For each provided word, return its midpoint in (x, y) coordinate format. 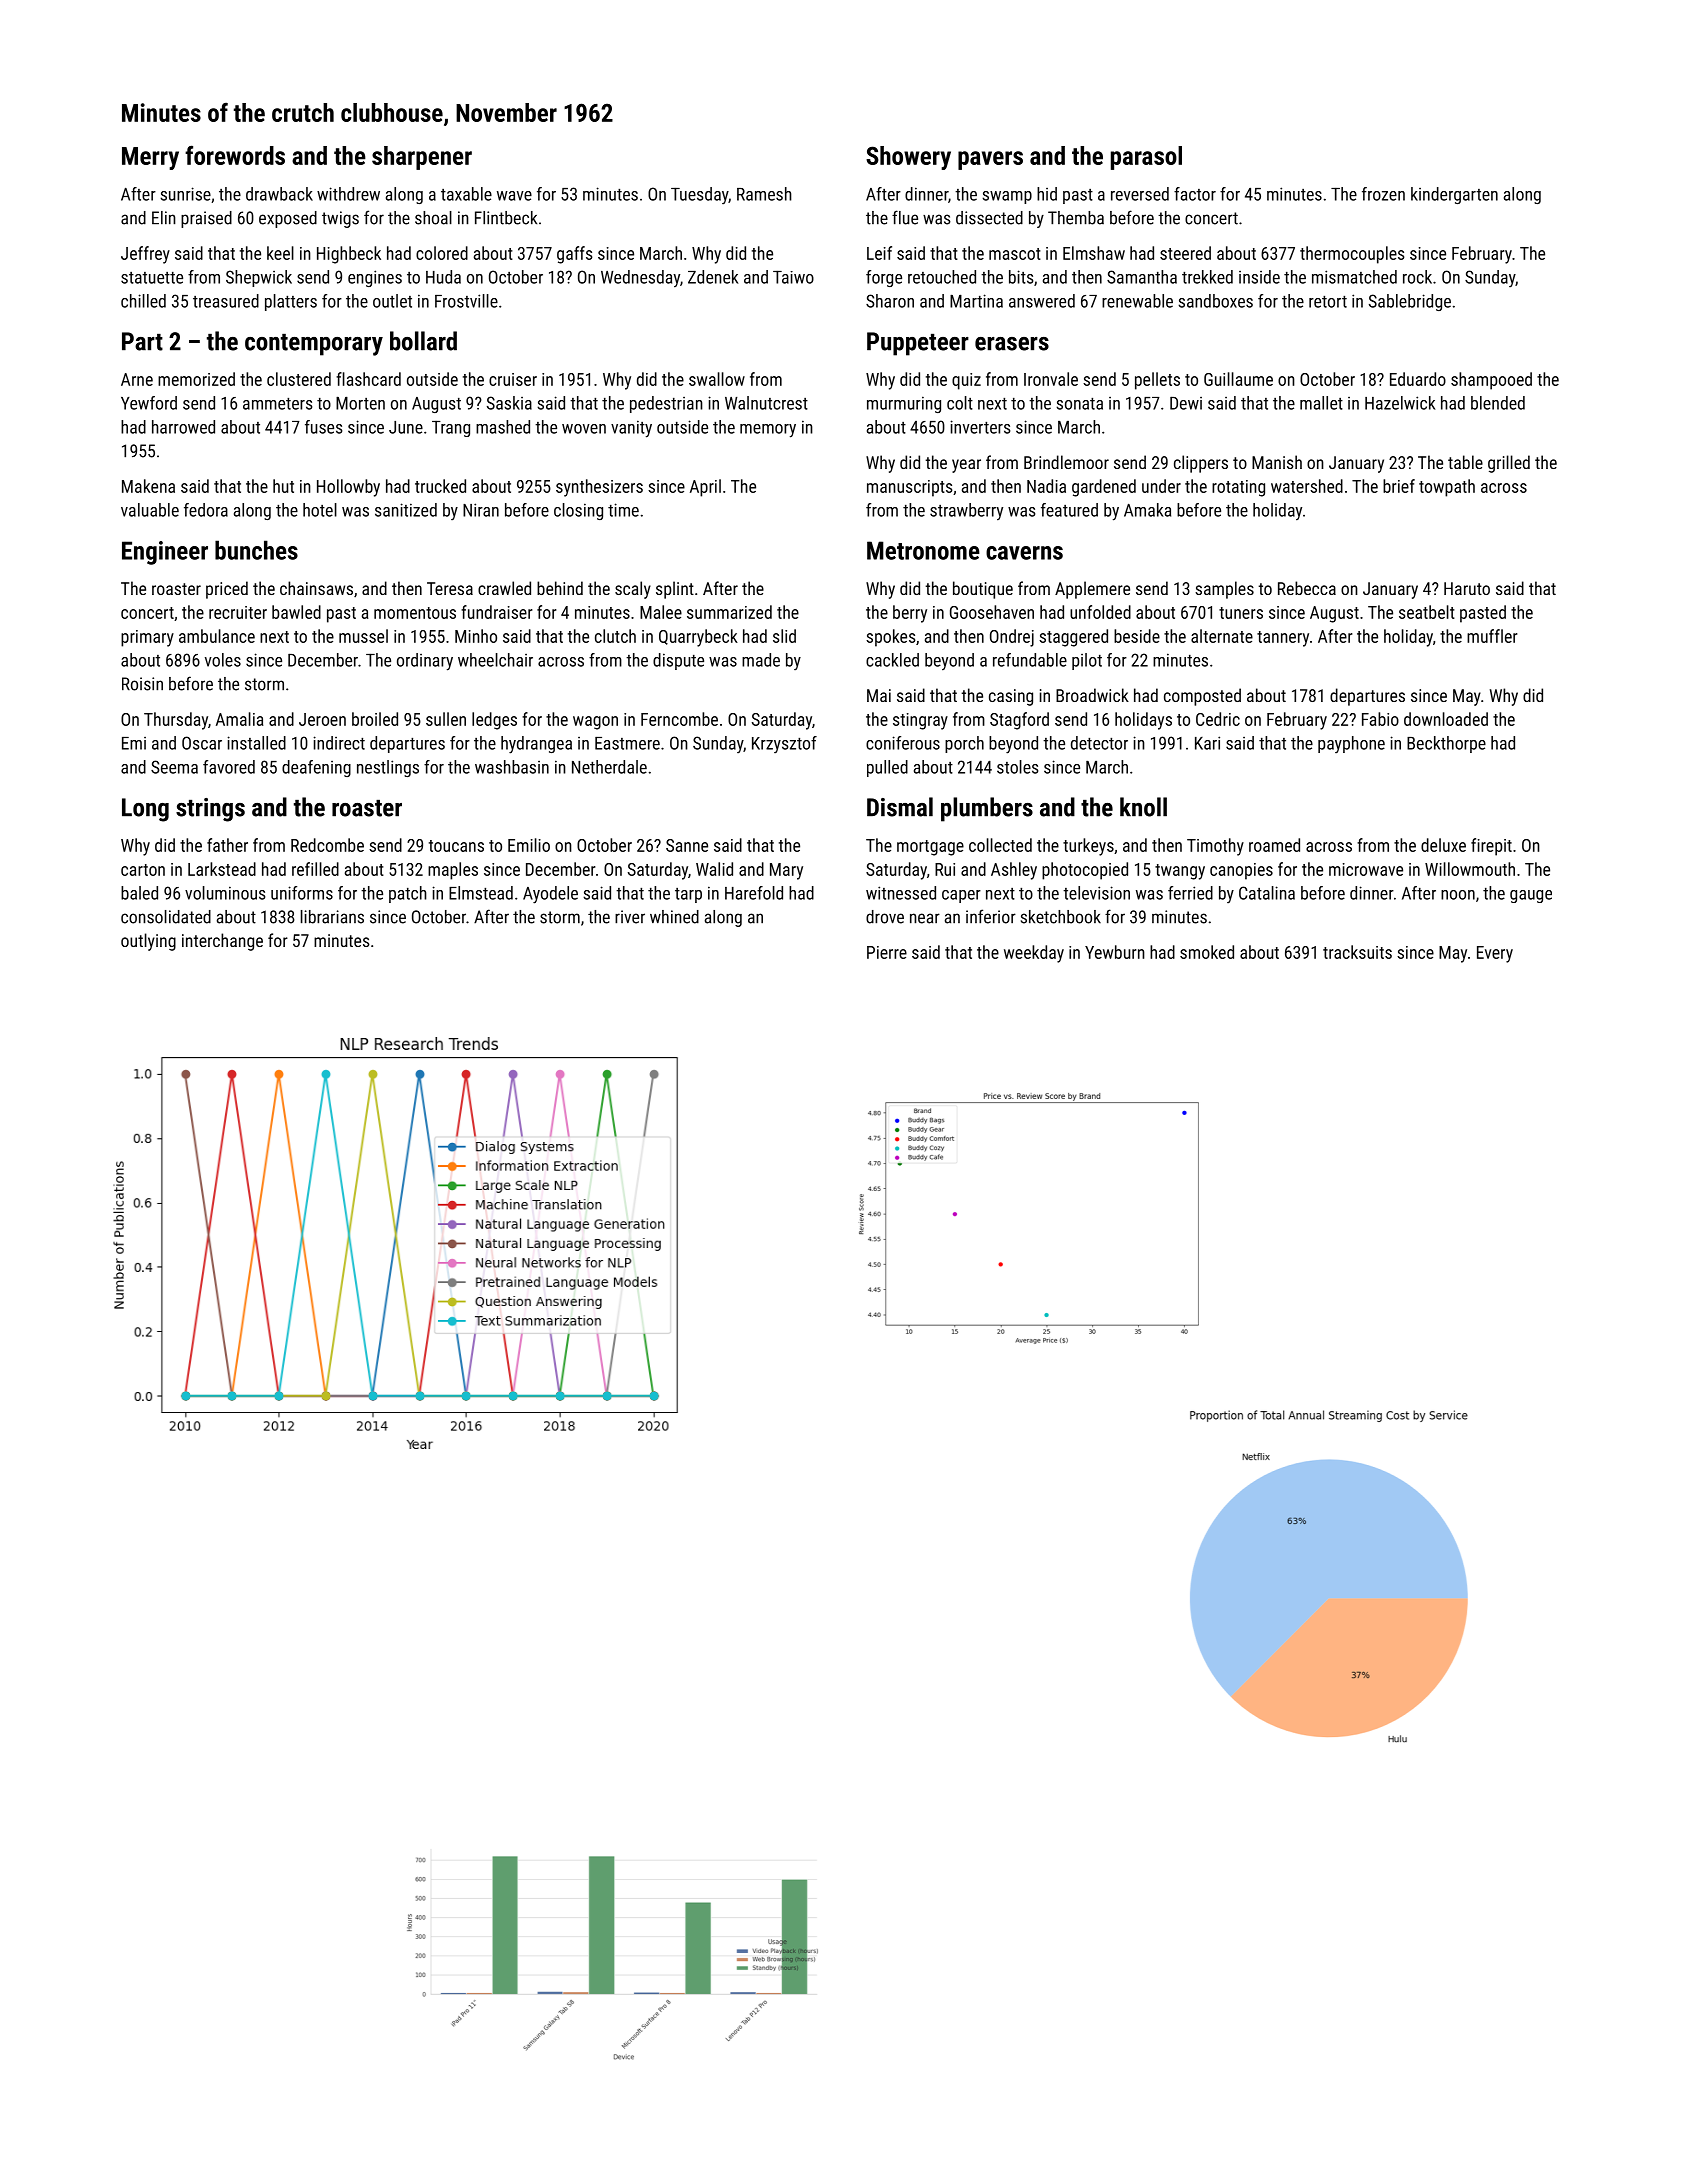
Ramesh (764, 194)
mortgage (930, 848)
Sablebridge (1410, 302)
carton (143, 870)
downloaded (1446, 719)
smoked (1207, 952)
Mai (879, 695)
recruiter (238, 612)
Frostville (466, 301)
